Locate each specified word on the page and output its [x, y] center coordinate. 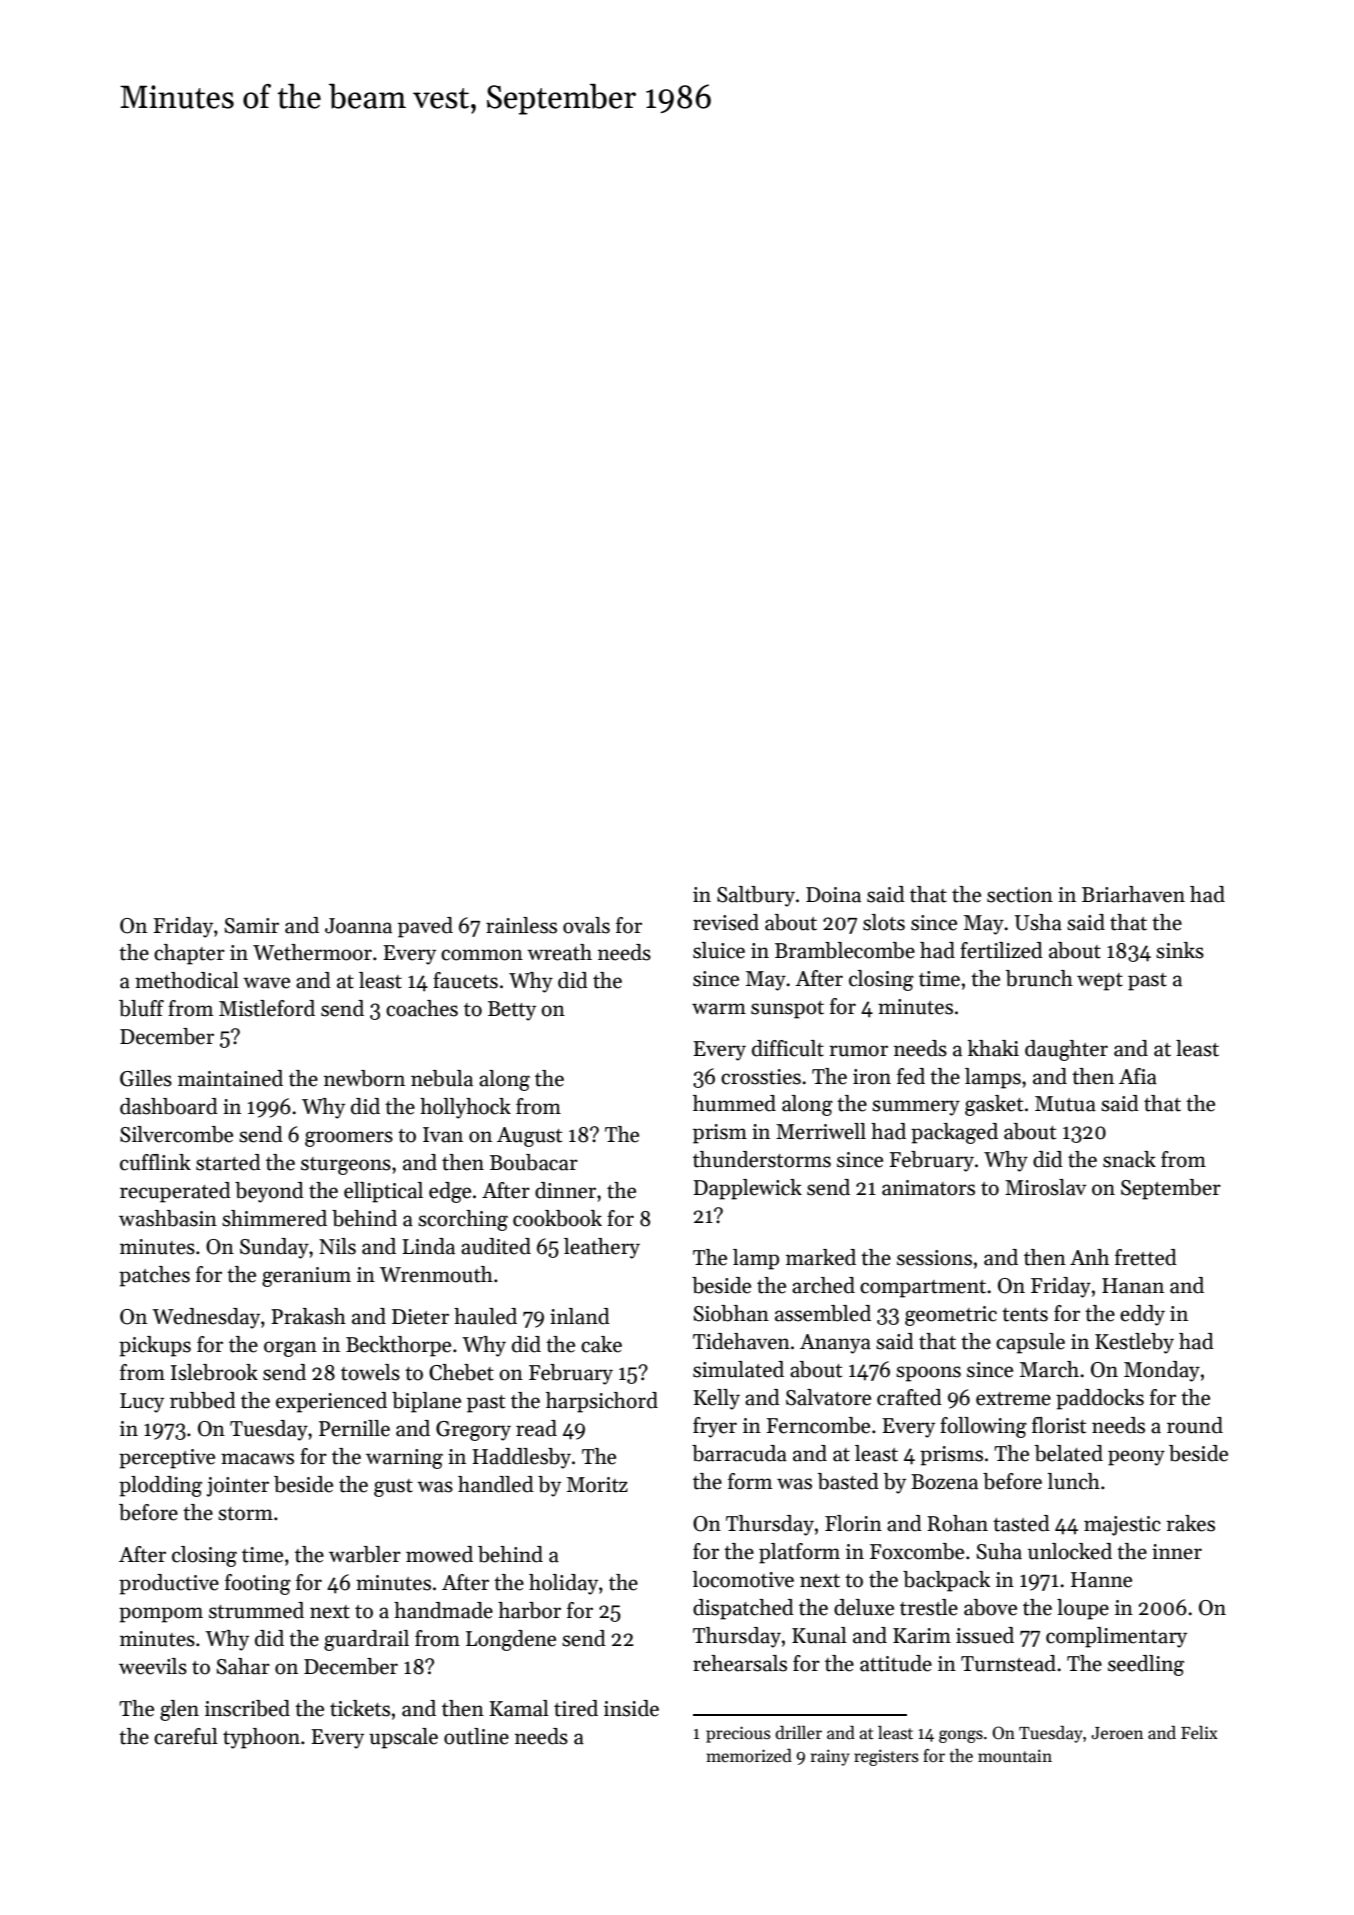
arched [823, 1285]
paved [425, 927]
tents [1025, 1315]
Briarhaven [1133, 894]
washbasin [168, 1218]
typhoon [261, 1738]
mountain [1015, 1756]
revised [726, 922]
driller [798, 1733]
